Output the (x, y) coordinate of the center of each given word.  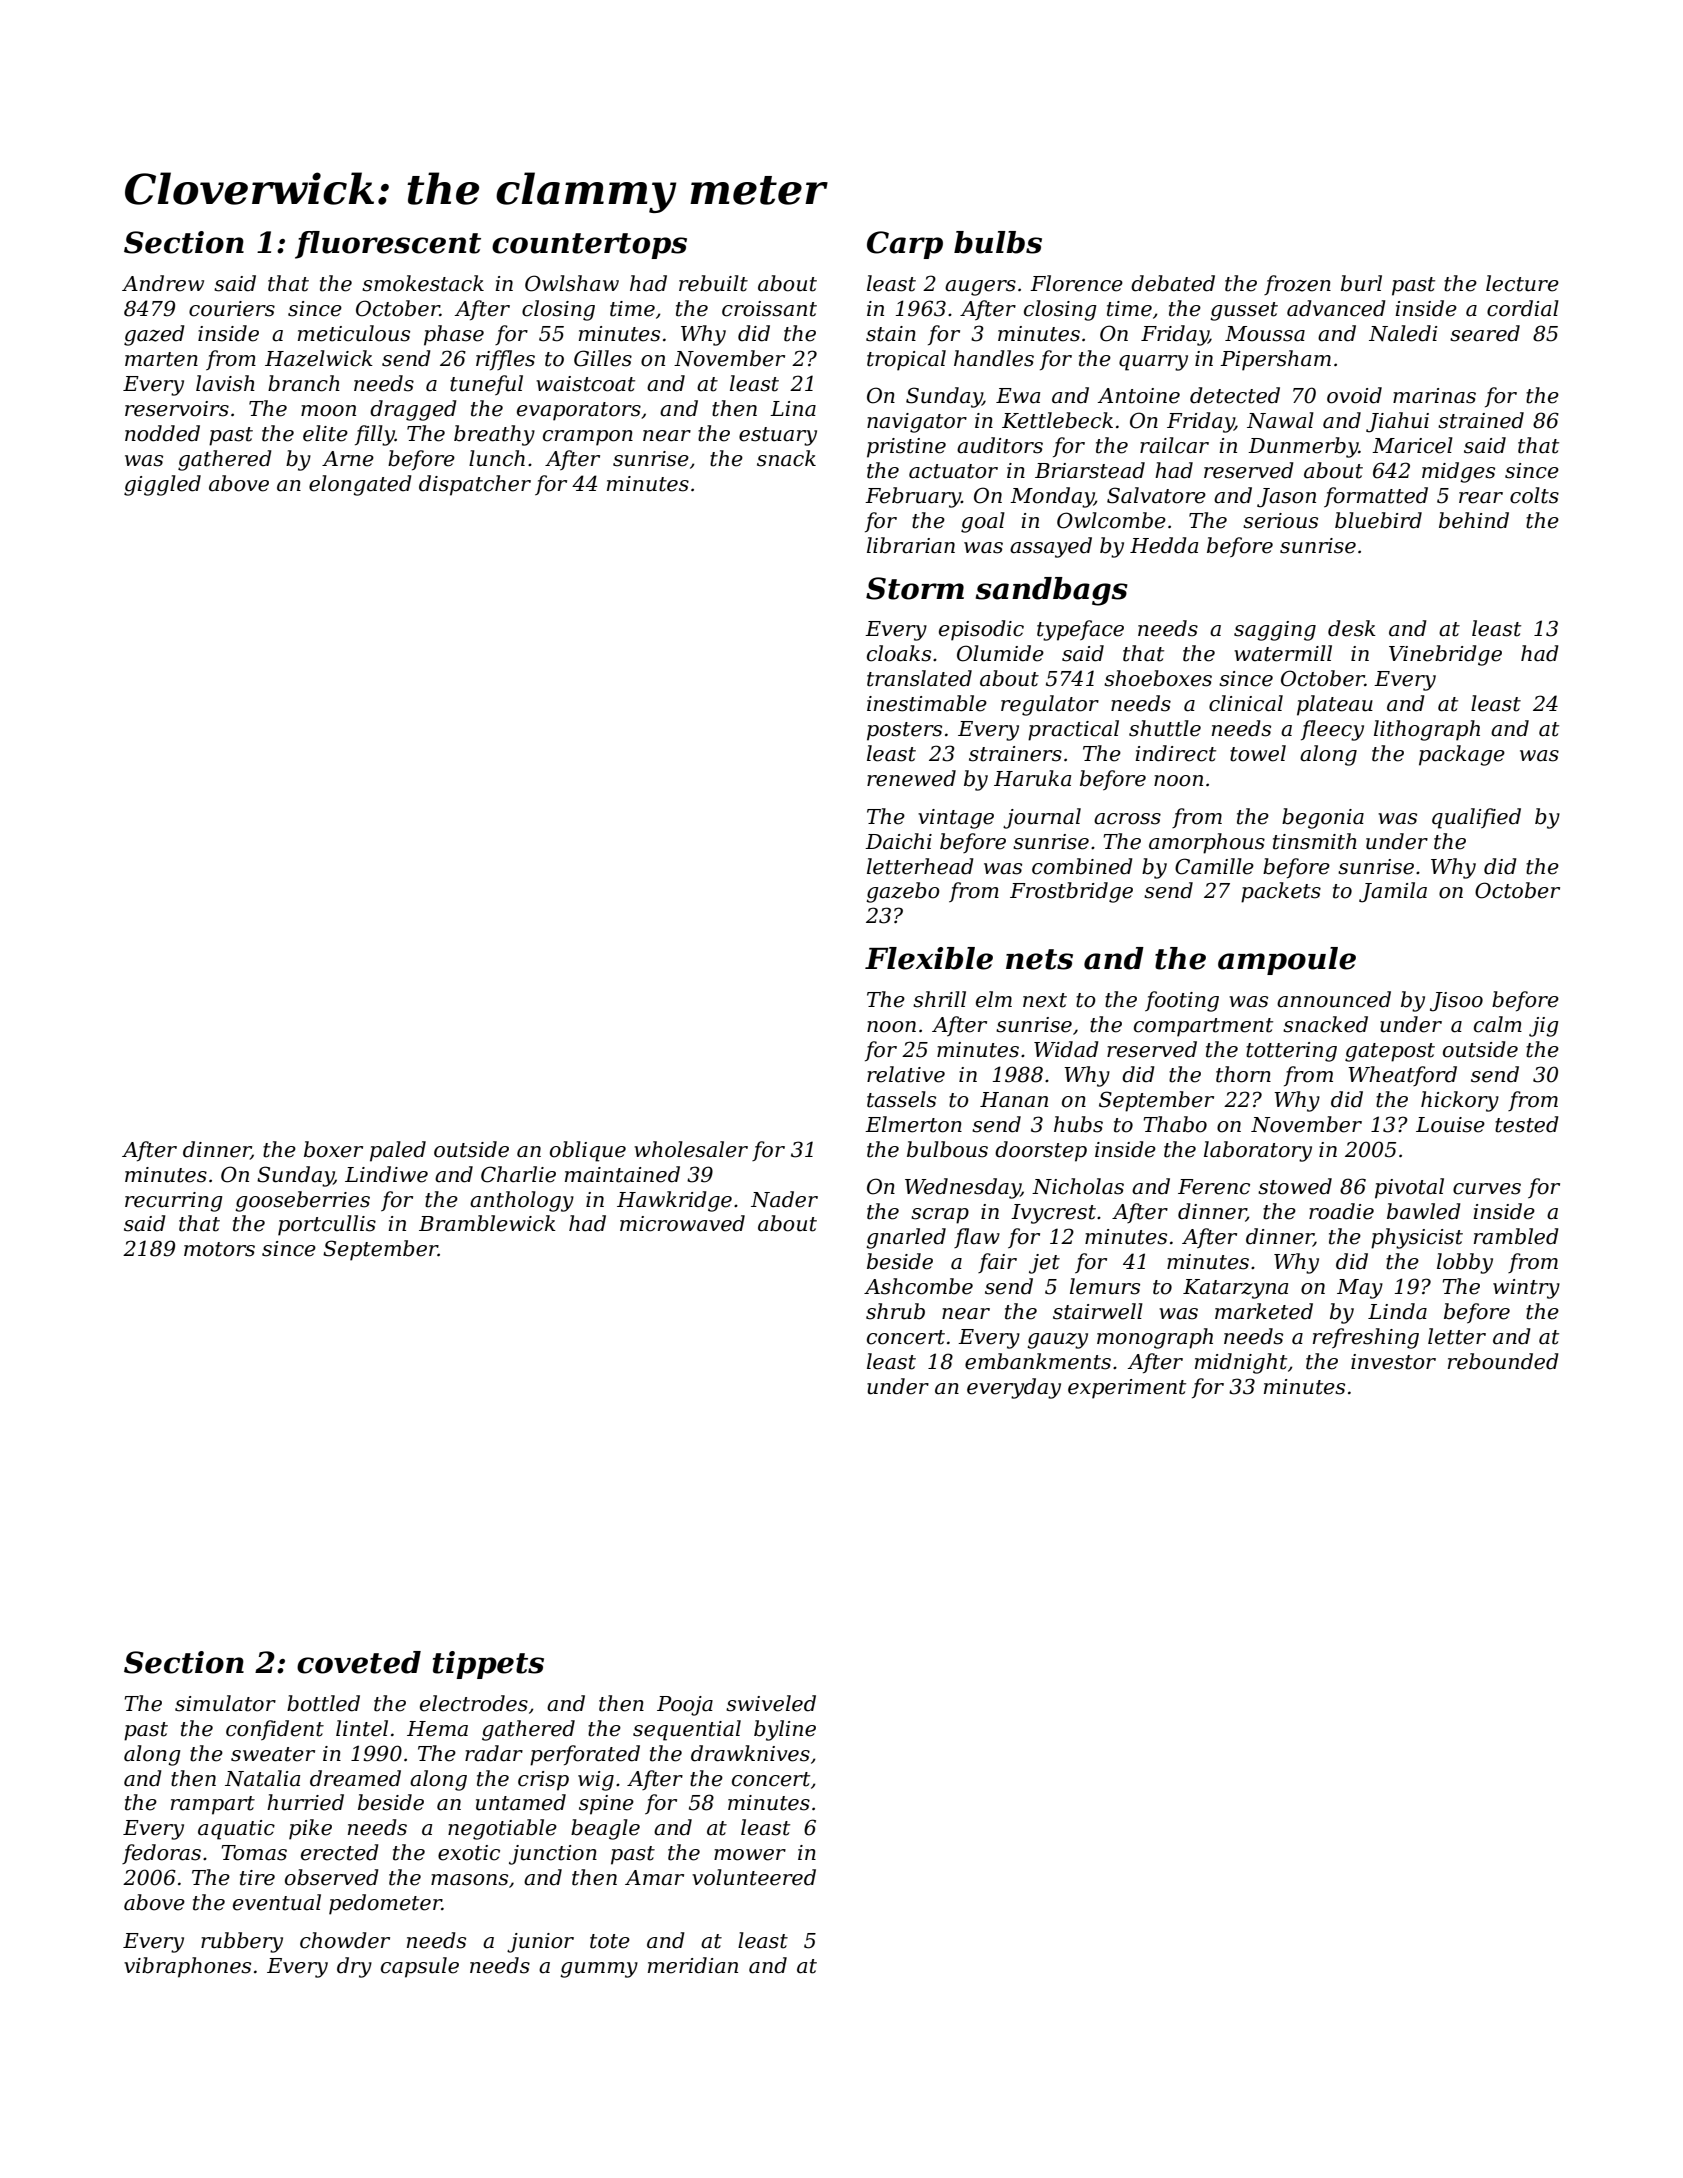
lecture (1522, 283)
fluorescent (388, 245)
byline (785, 1730)
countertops (589, 246)
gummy (599, 1970)
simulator (225, 1703)
